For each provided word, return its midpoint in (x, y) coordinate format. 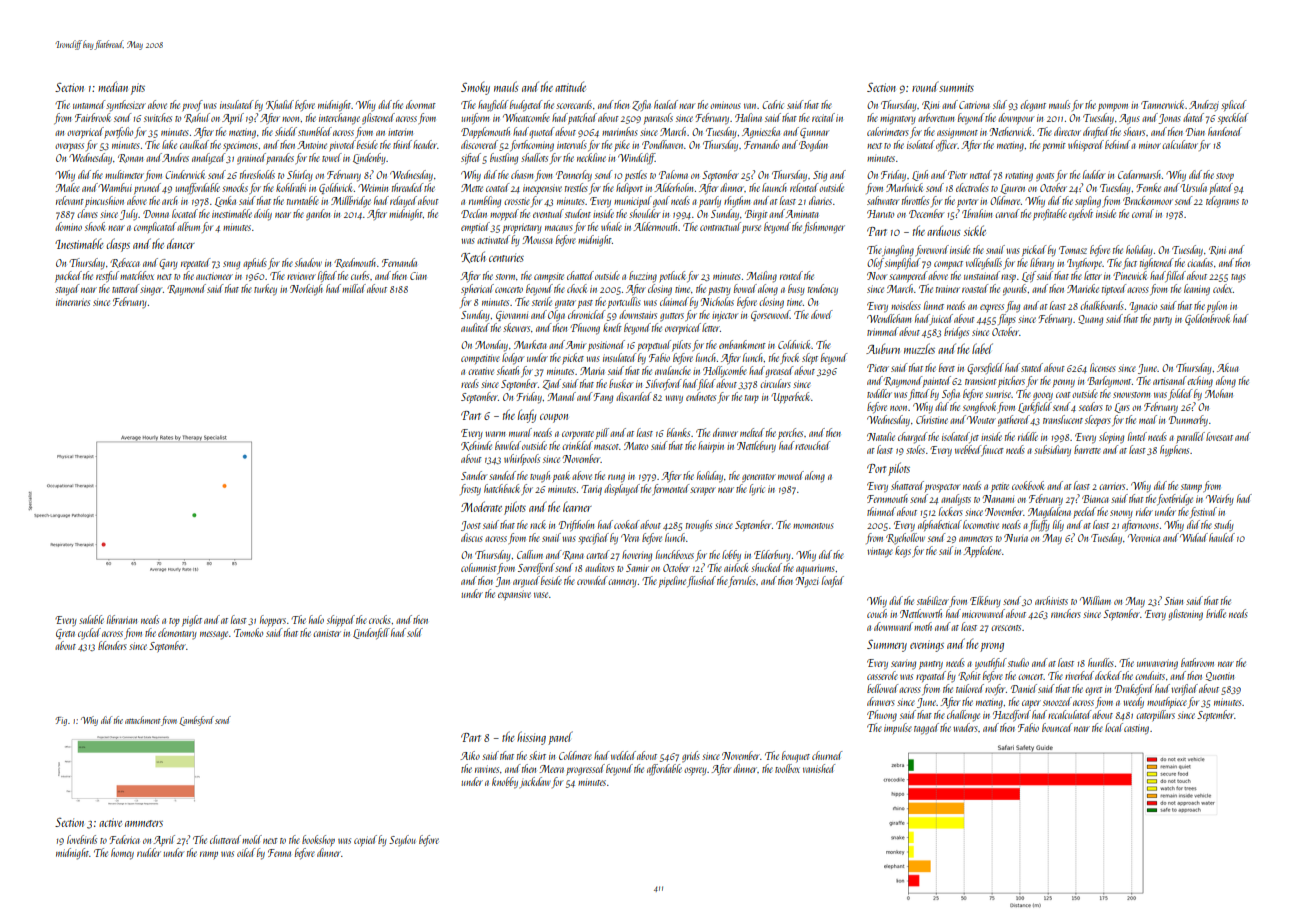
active (110, 822)
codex (1223, 288)
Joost (471, 526)
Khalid (280, 105)
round (925, 86)
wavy (674, 399)
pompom (1113, 107)
